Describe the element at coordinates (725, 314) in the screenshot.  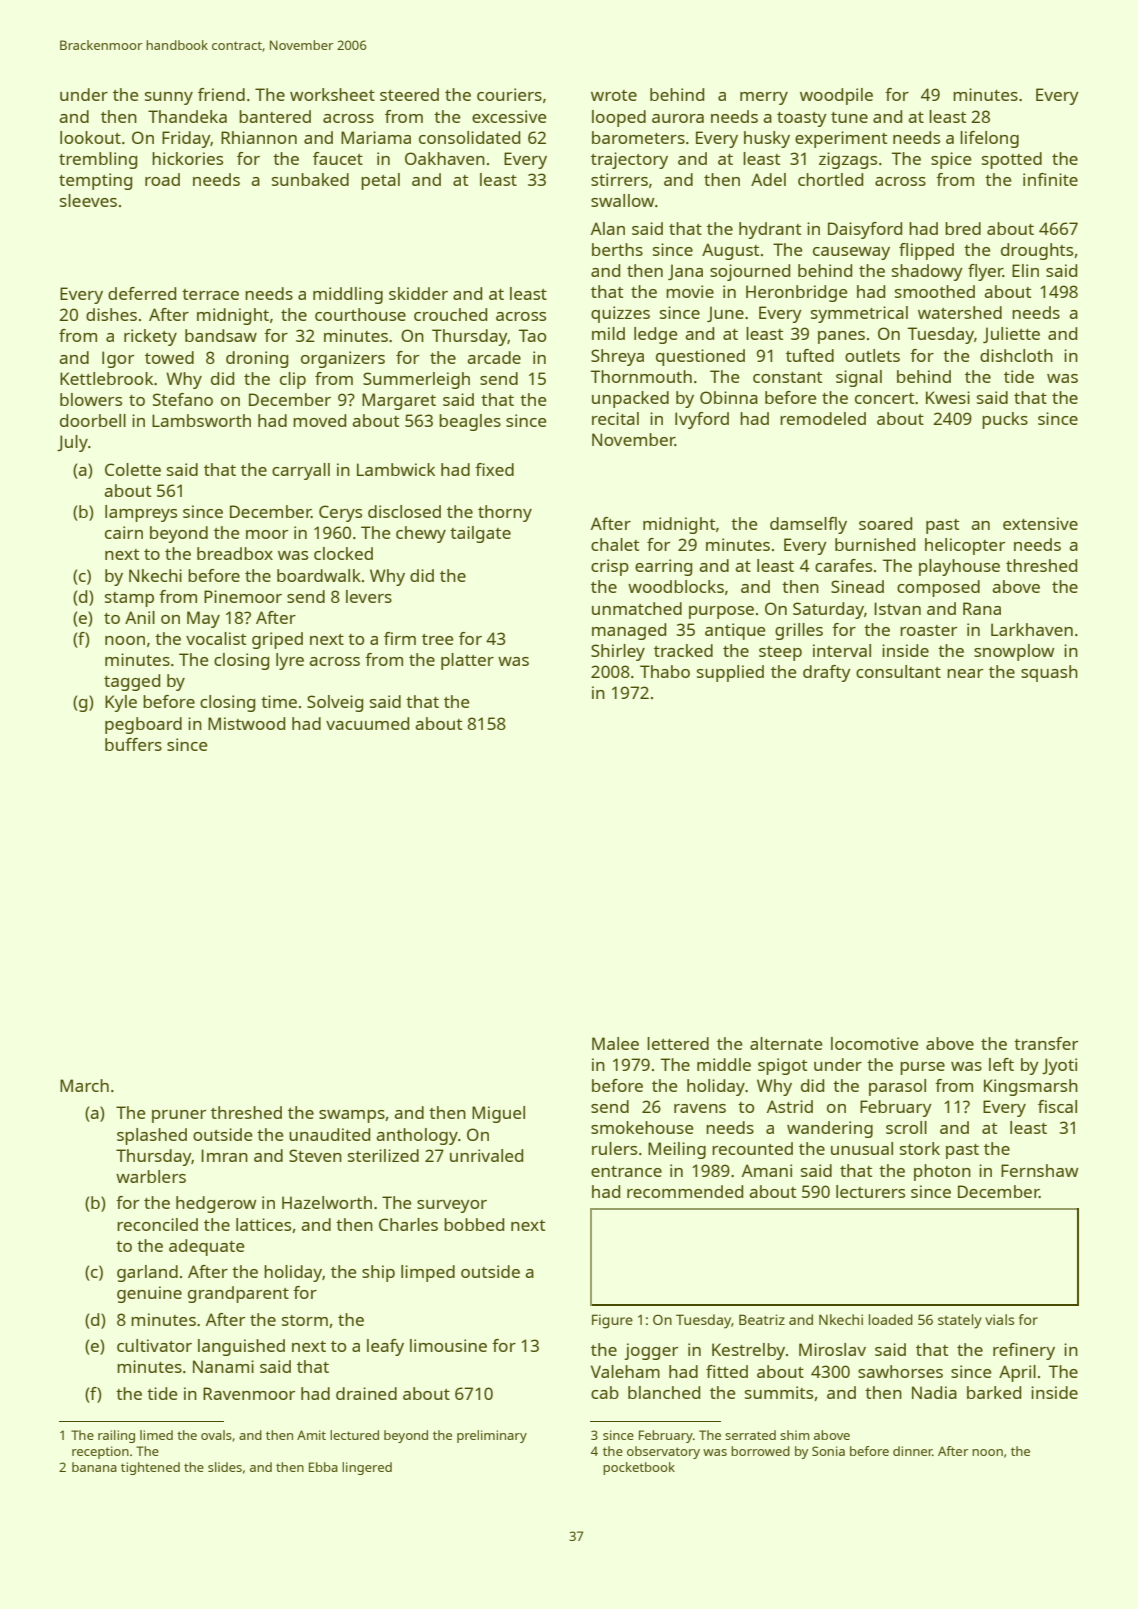
I see `June` at that location.
